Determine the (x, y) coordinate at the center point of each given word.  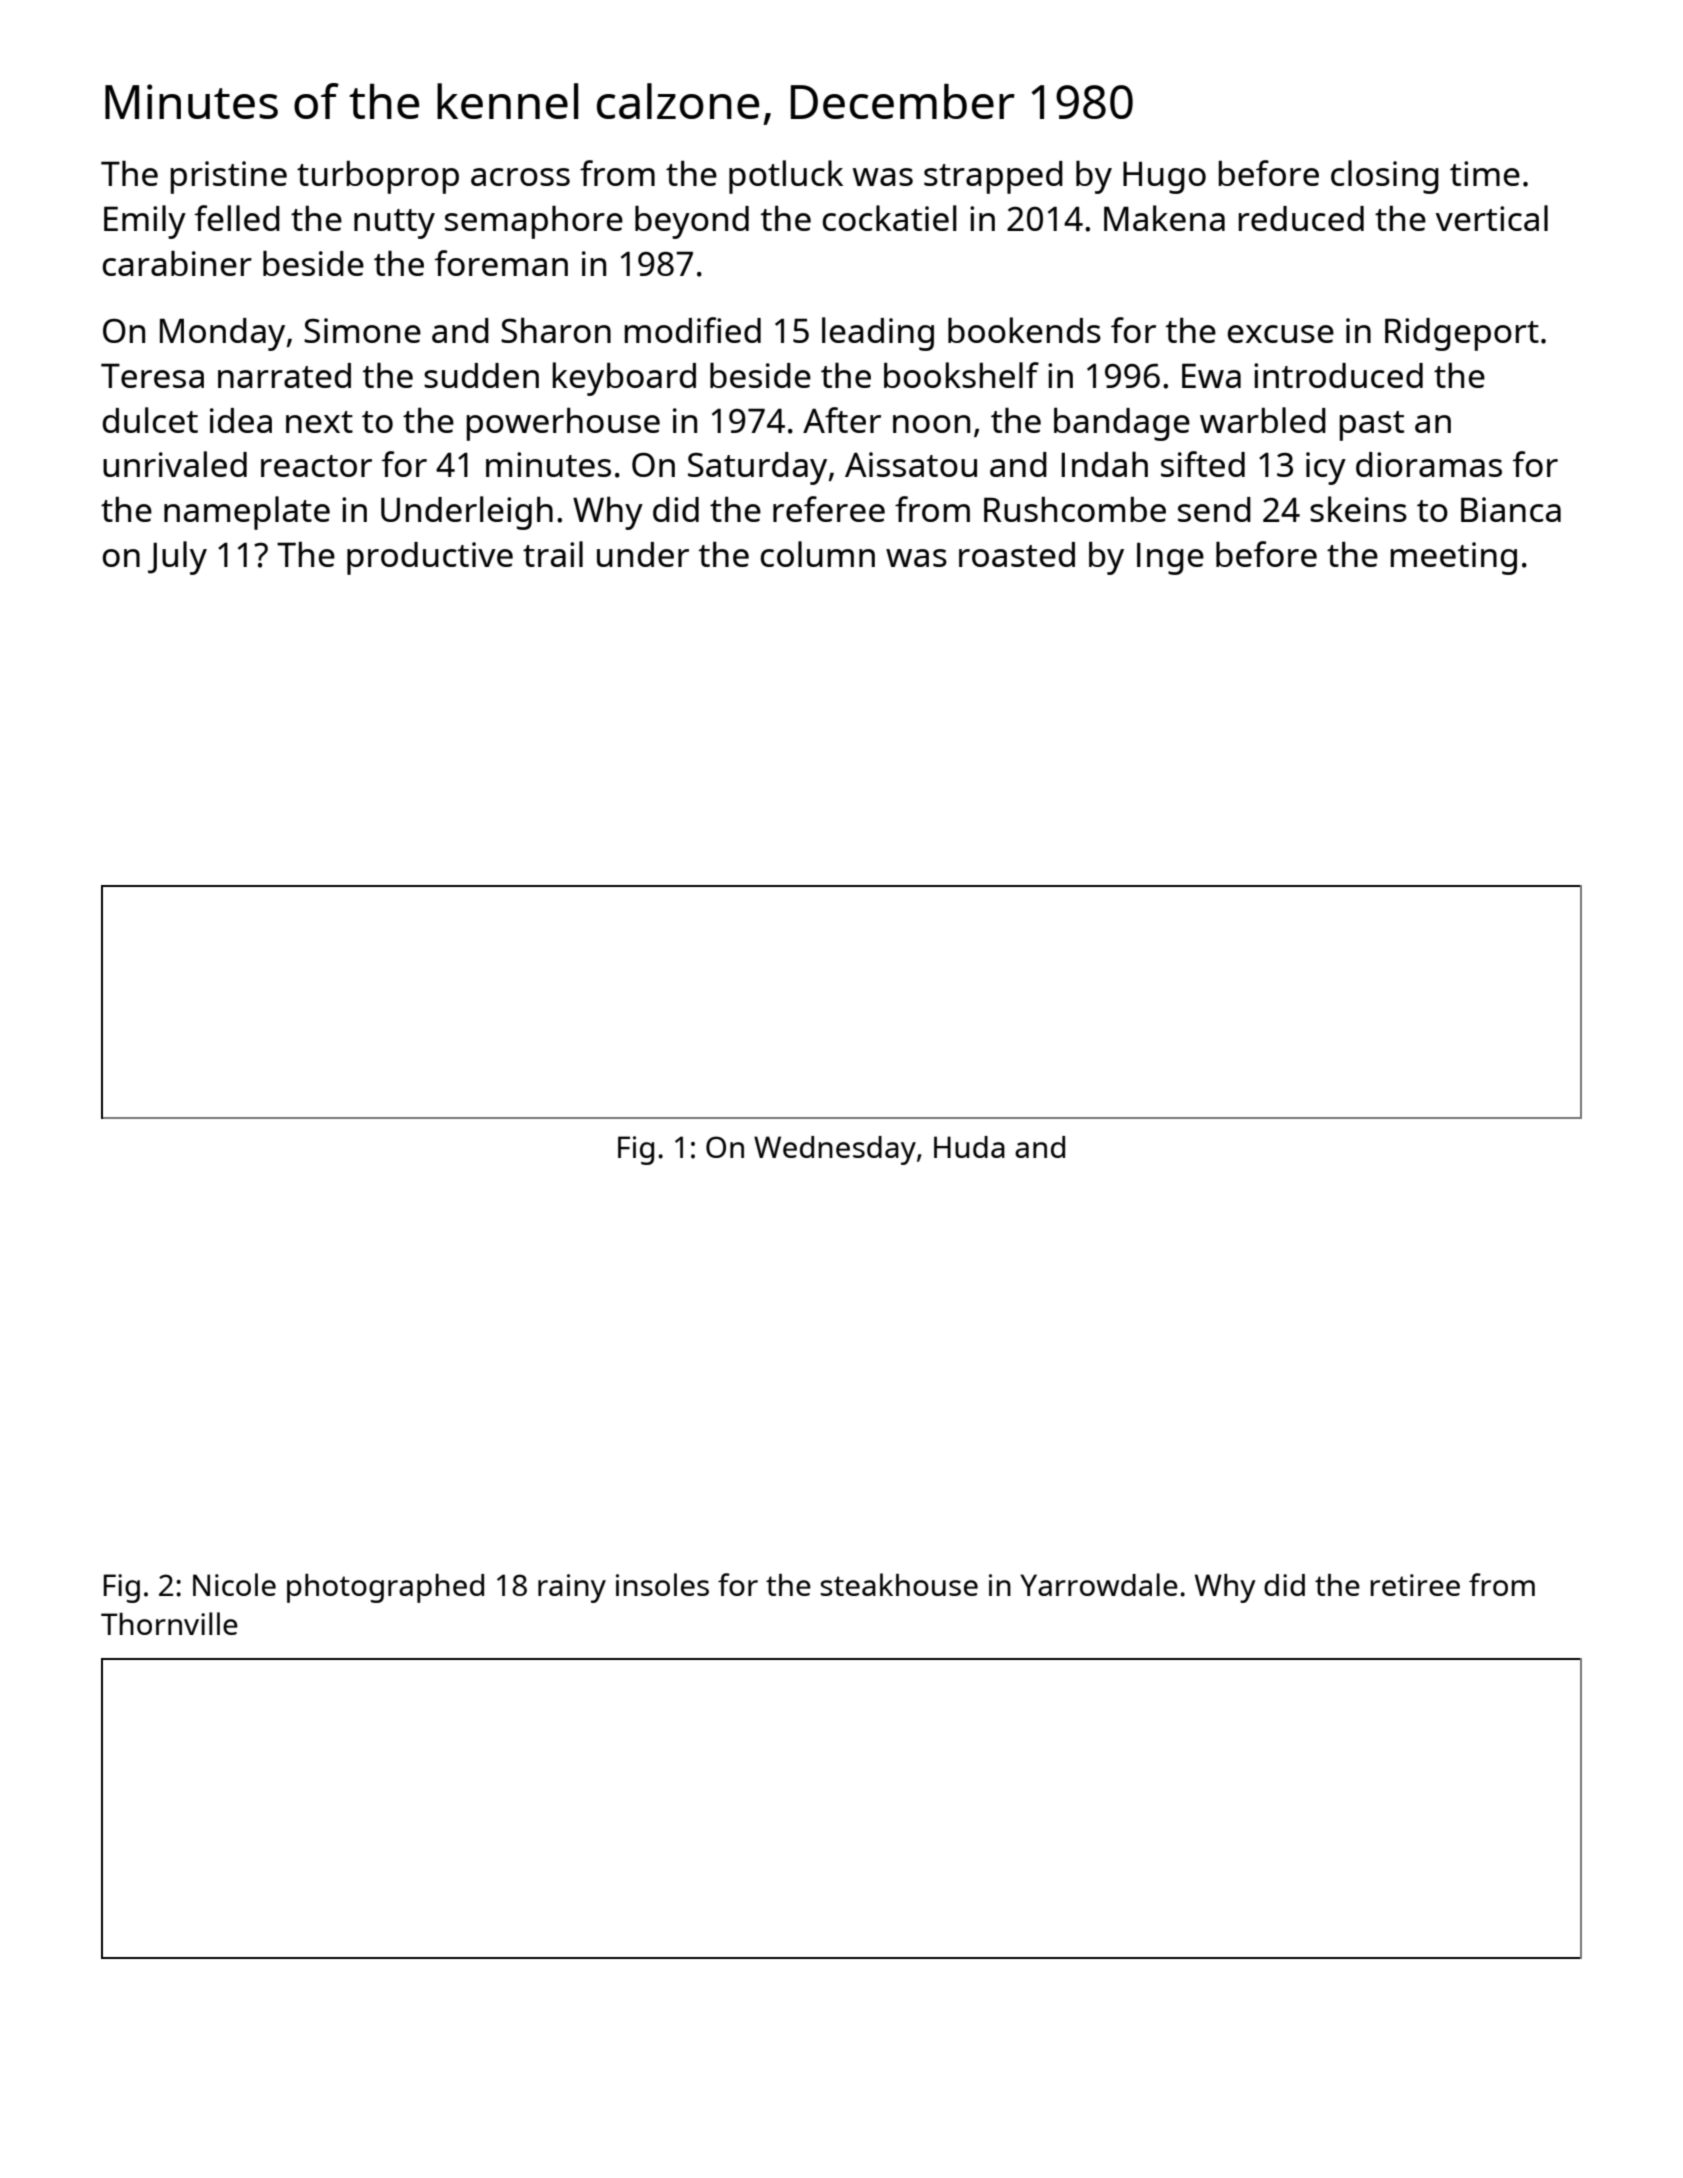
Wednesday (835, 1150)
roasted (1017, 554)
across (520, 177)
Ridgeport (1462, 334)
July (177, 558)
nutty (394, 224)
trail (553, 554)
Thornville (169, 1623)
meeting (1454, 558)
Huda (969, 1147)
